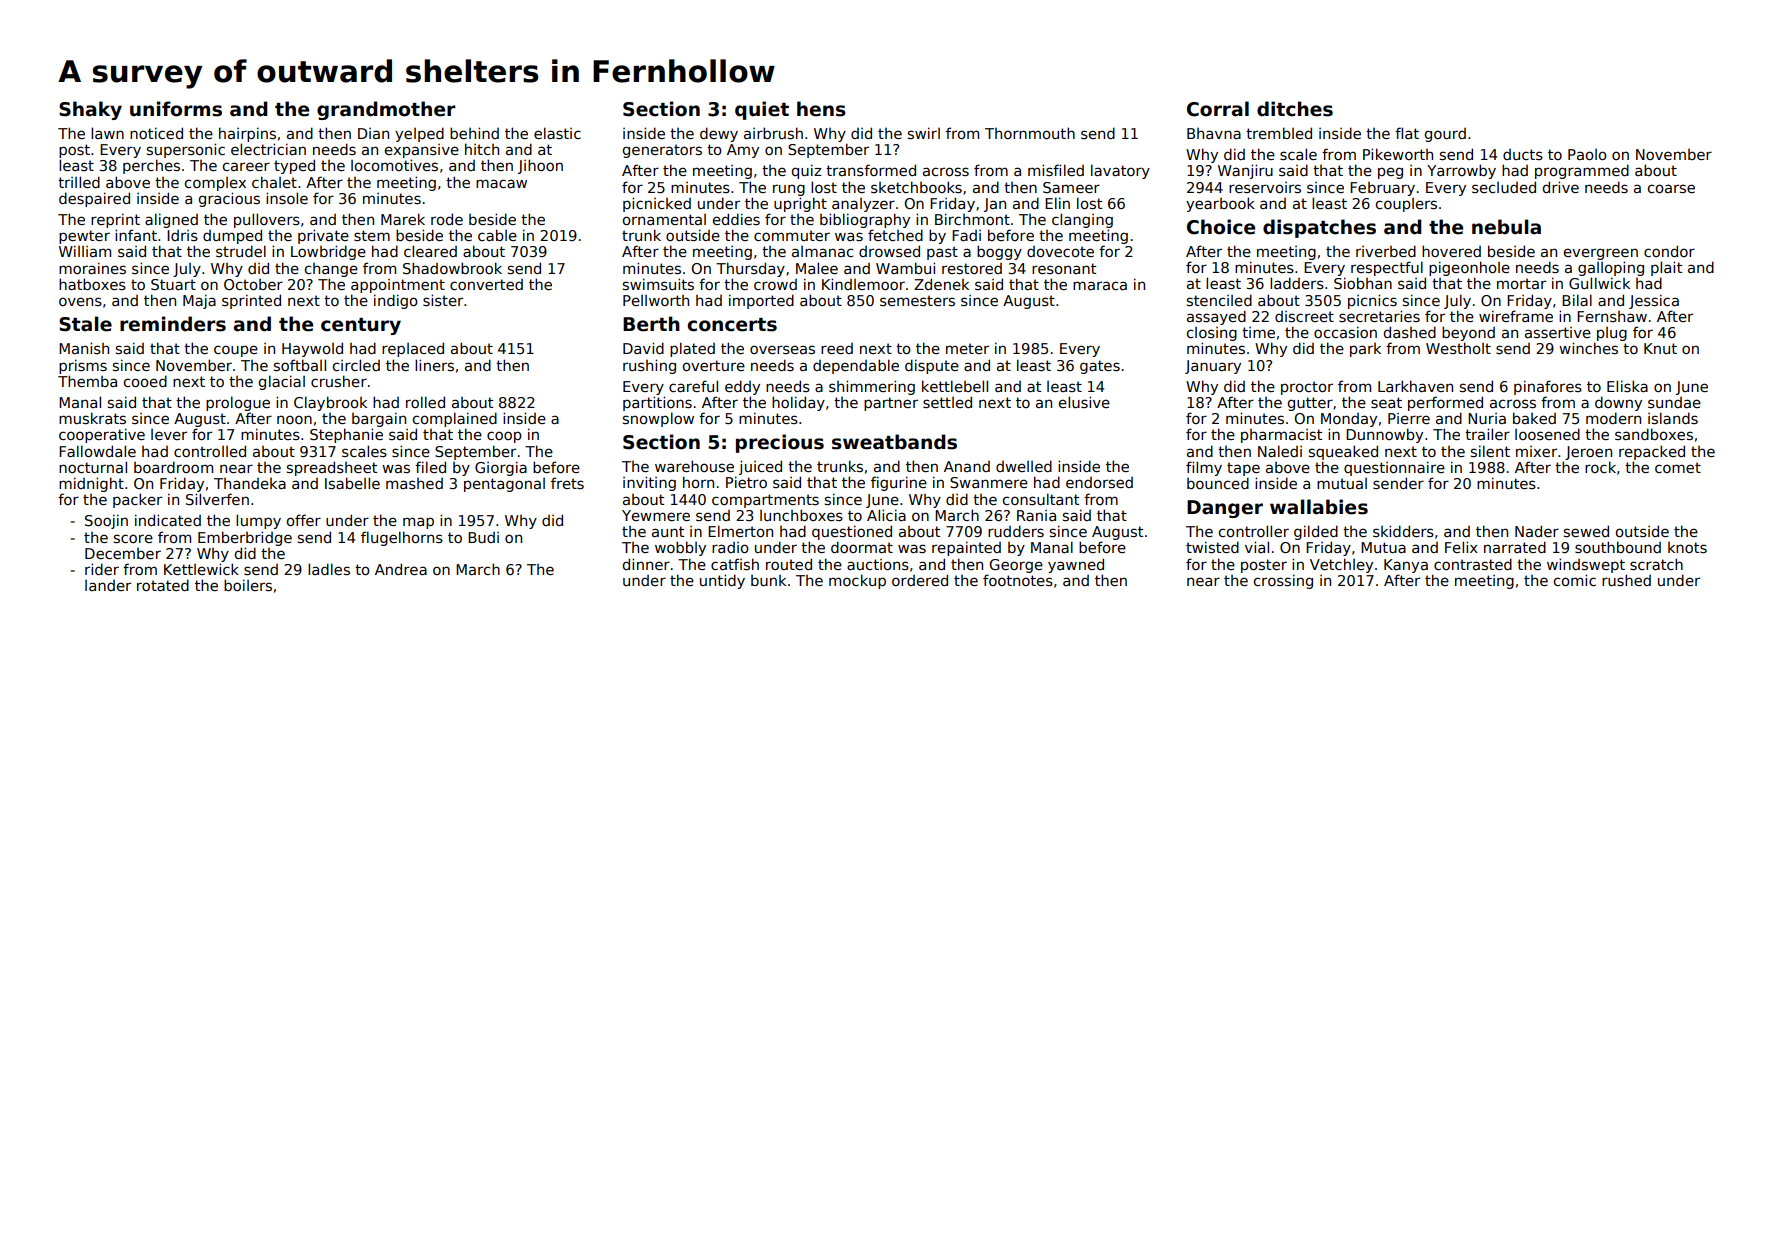 Image resolution: width=1774 pixels, height=1255 pixels. What do you see at coordinates (821, 109) in the screenshot?
I see `hens` at bounding box center [821, 109].
